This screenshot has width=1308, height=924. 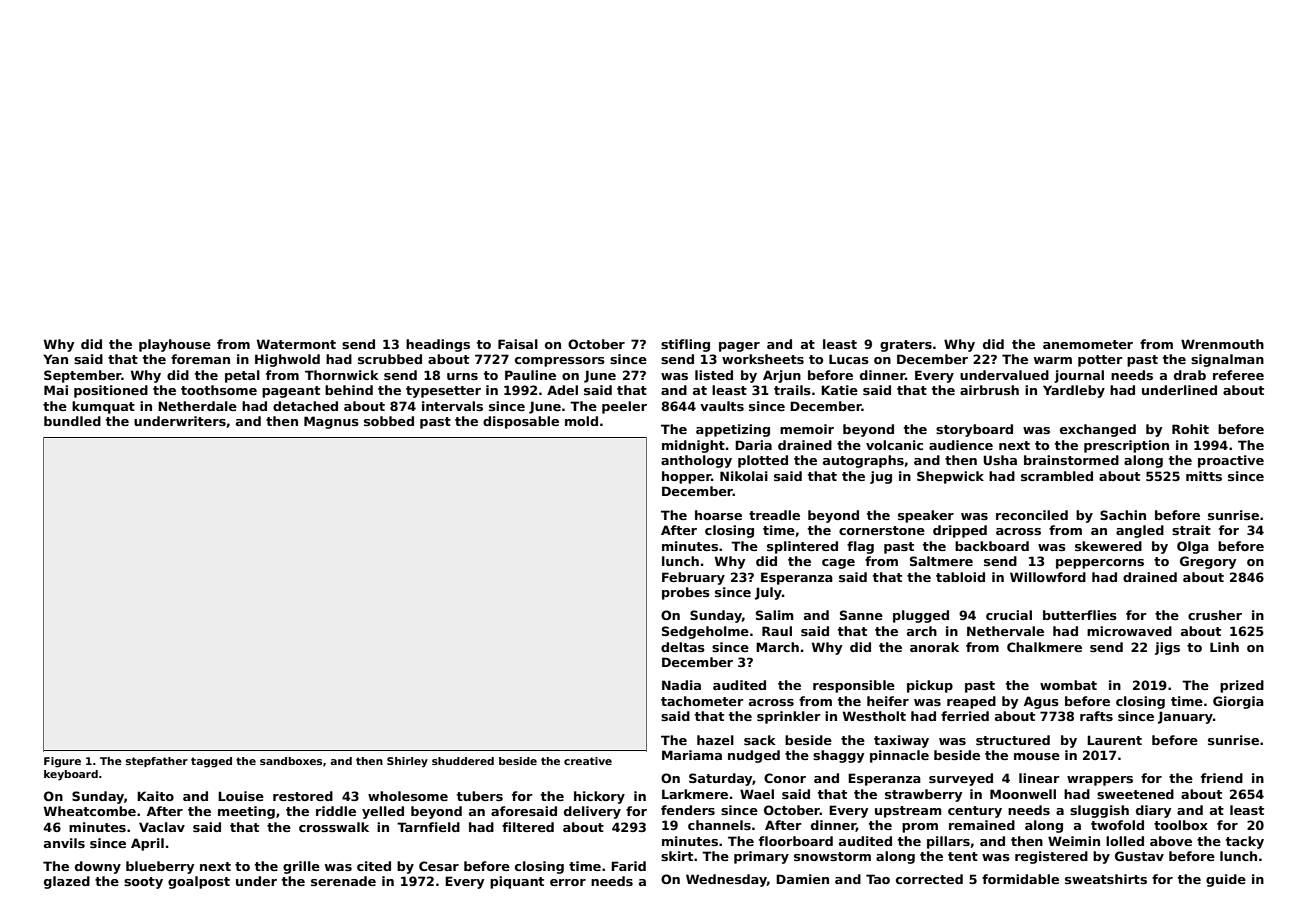 I want to click on probes, so click(x=686, y=593).
